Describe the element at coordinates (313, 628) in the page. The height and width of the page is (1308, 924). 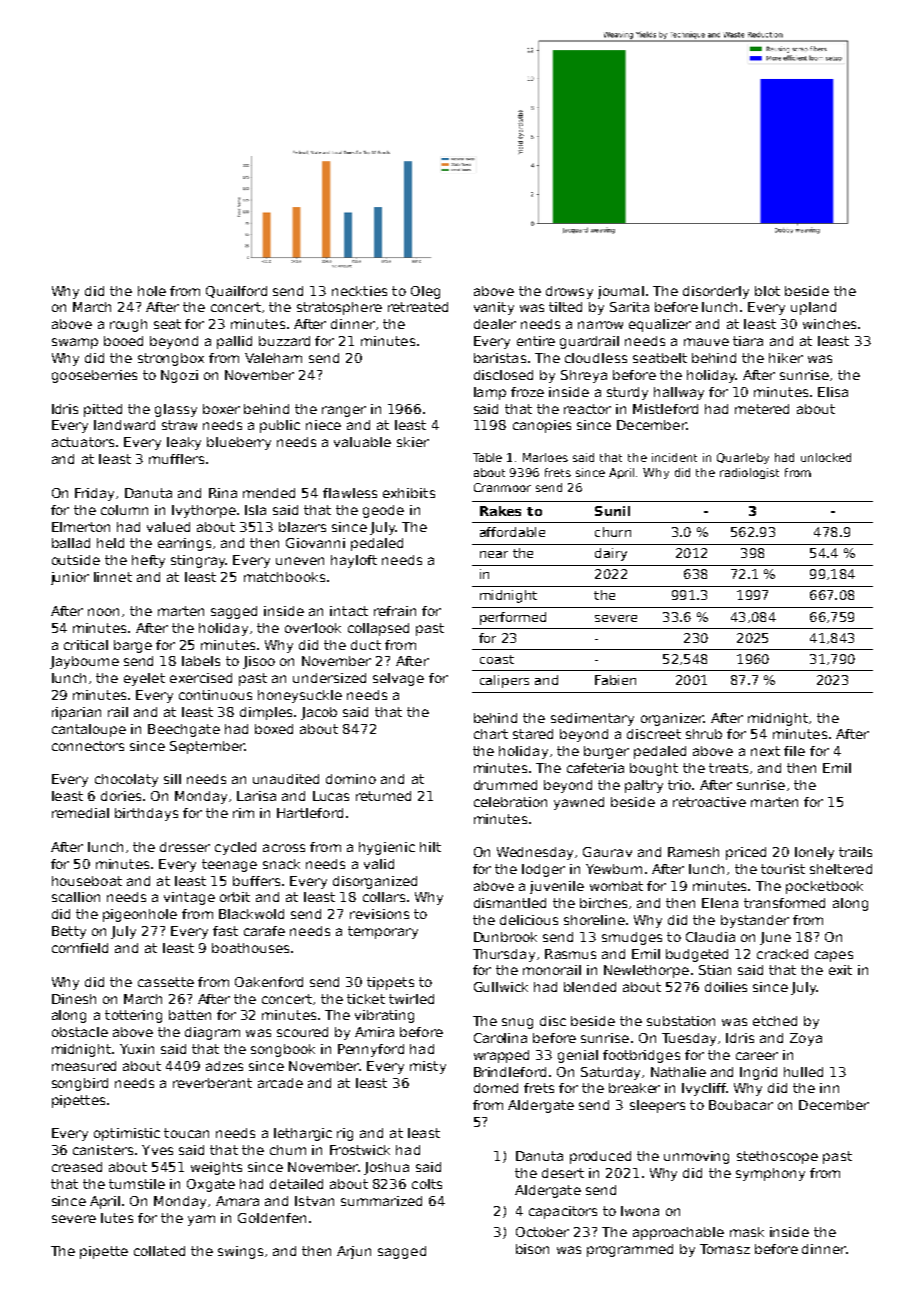
I see `overlook` at that location.
